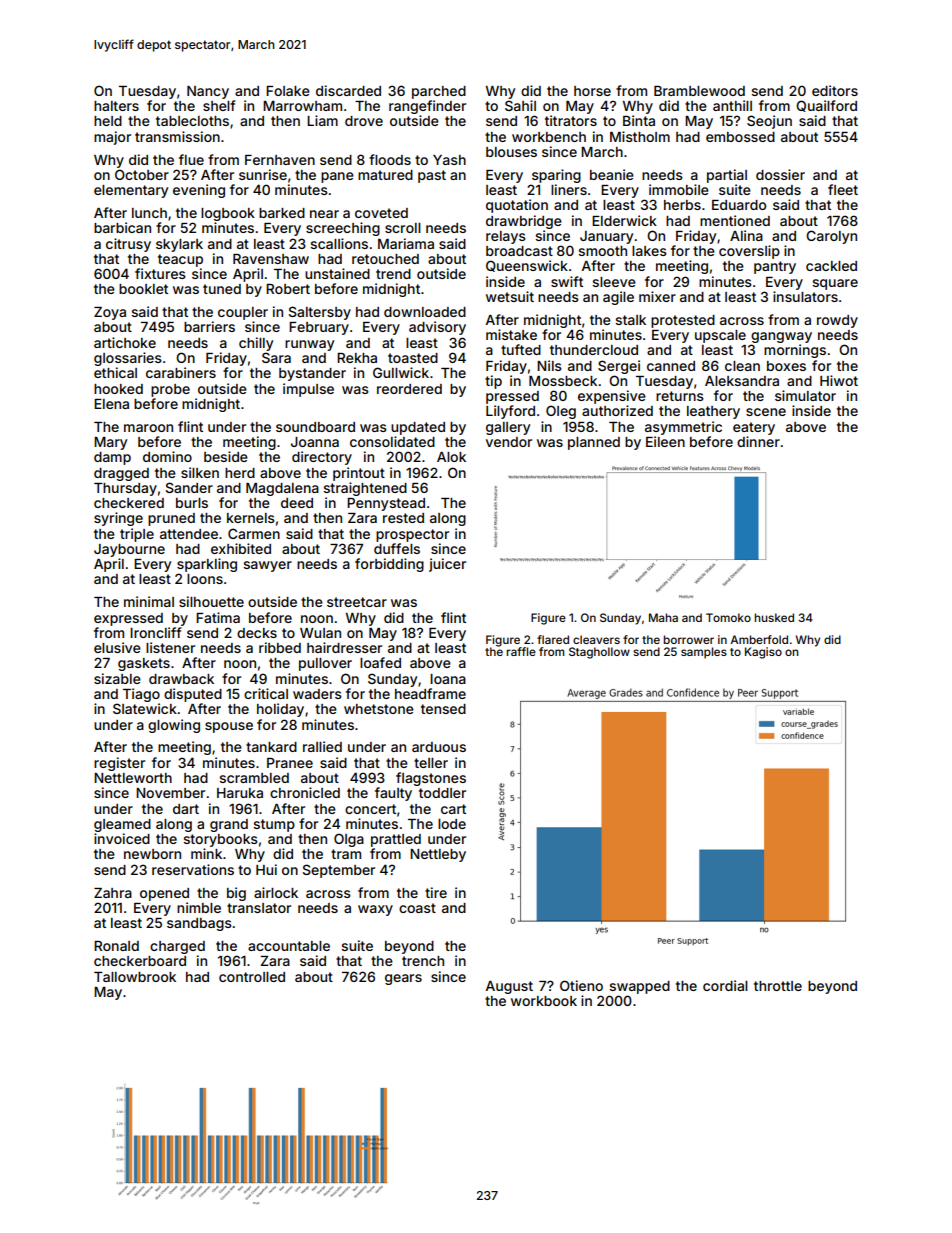 Image resolution: width=952 pixels, height=1233 pixels. I want to click on Zoya, so click(110, 313).
